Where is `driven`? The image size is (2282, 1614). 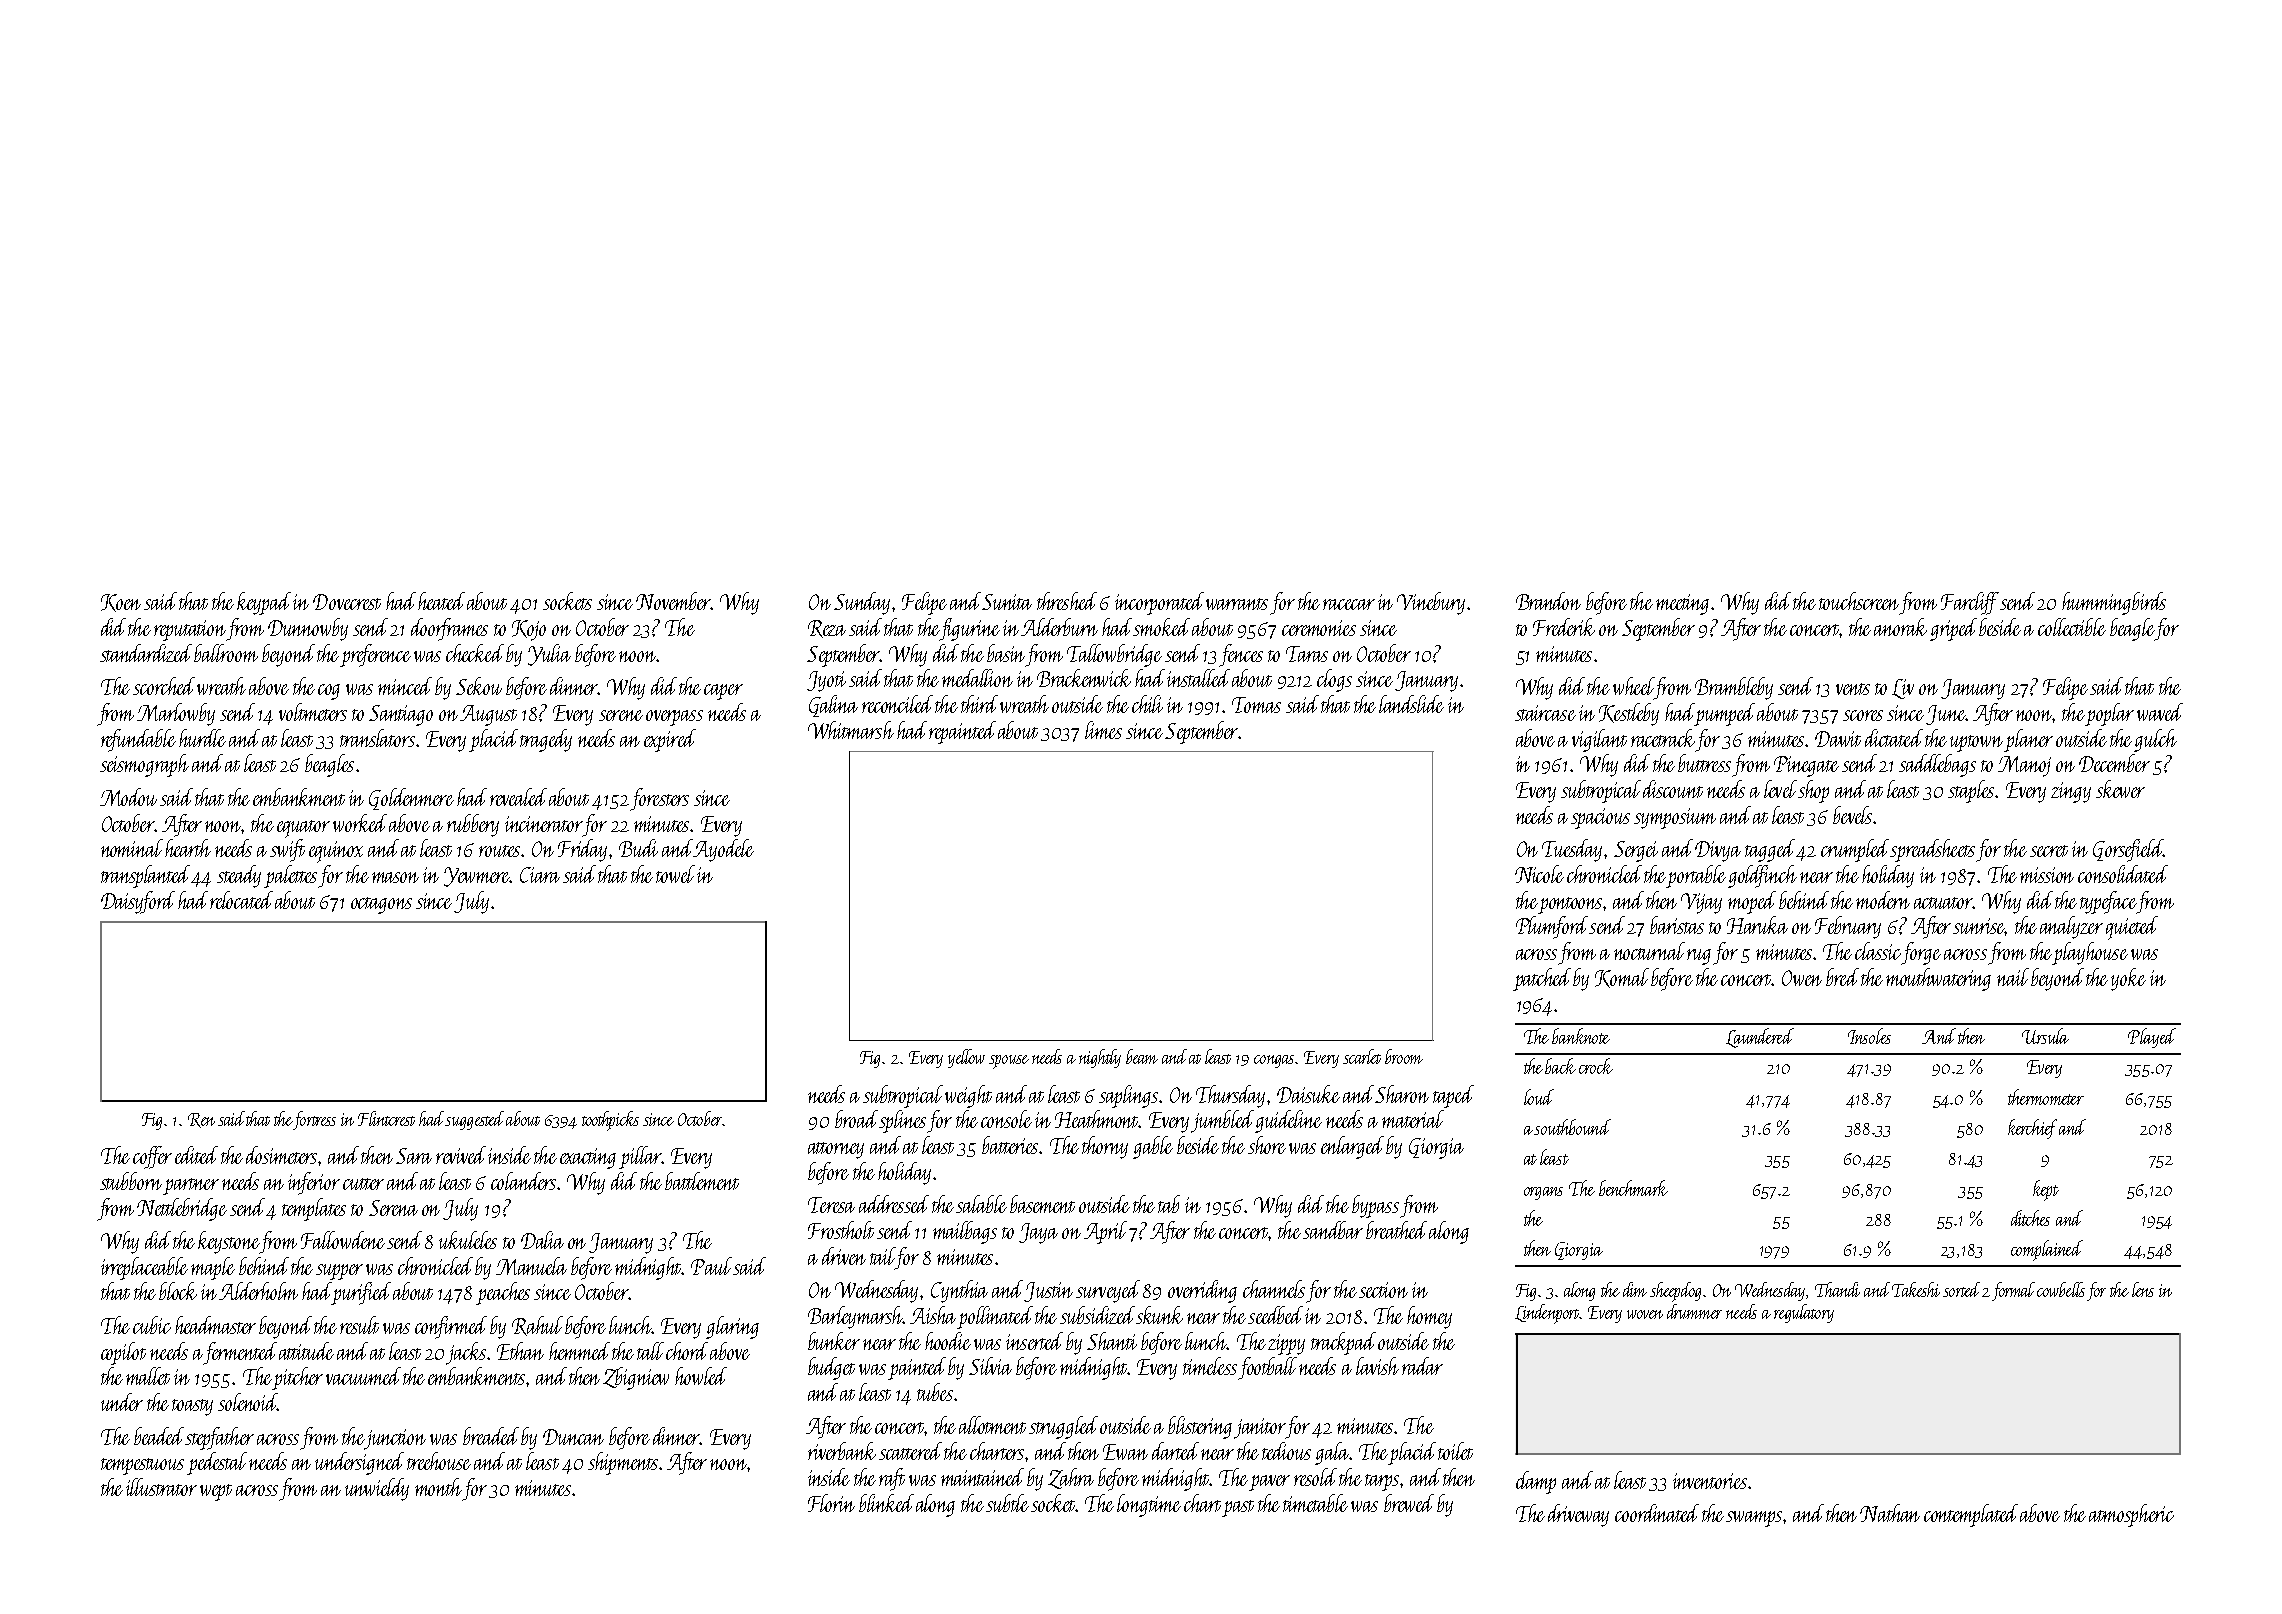
driven is located at coordinates (844, 1256).
